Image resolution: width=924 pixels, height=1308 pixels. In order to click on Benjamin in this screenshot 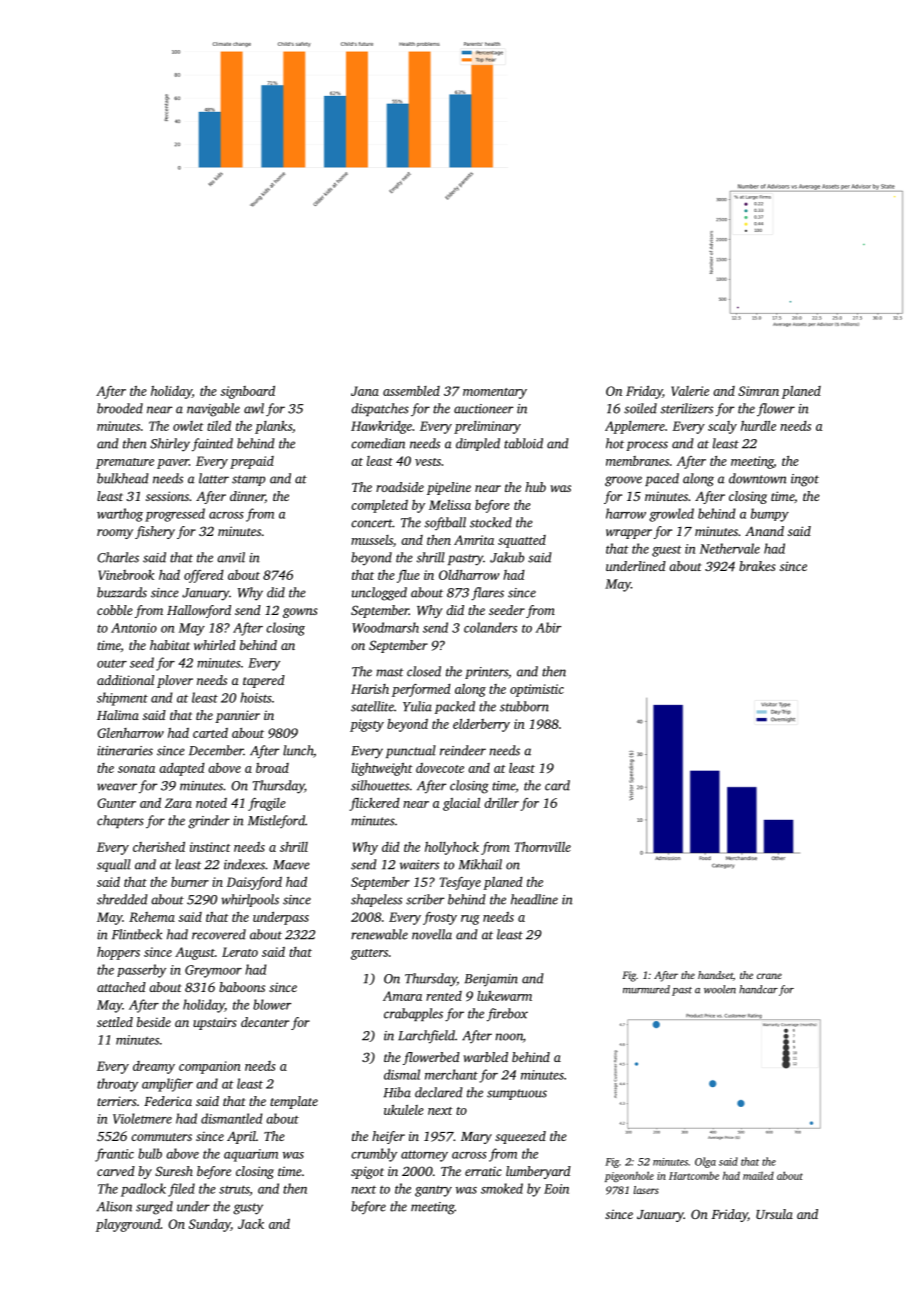, I will do `click(491, 980)`.
